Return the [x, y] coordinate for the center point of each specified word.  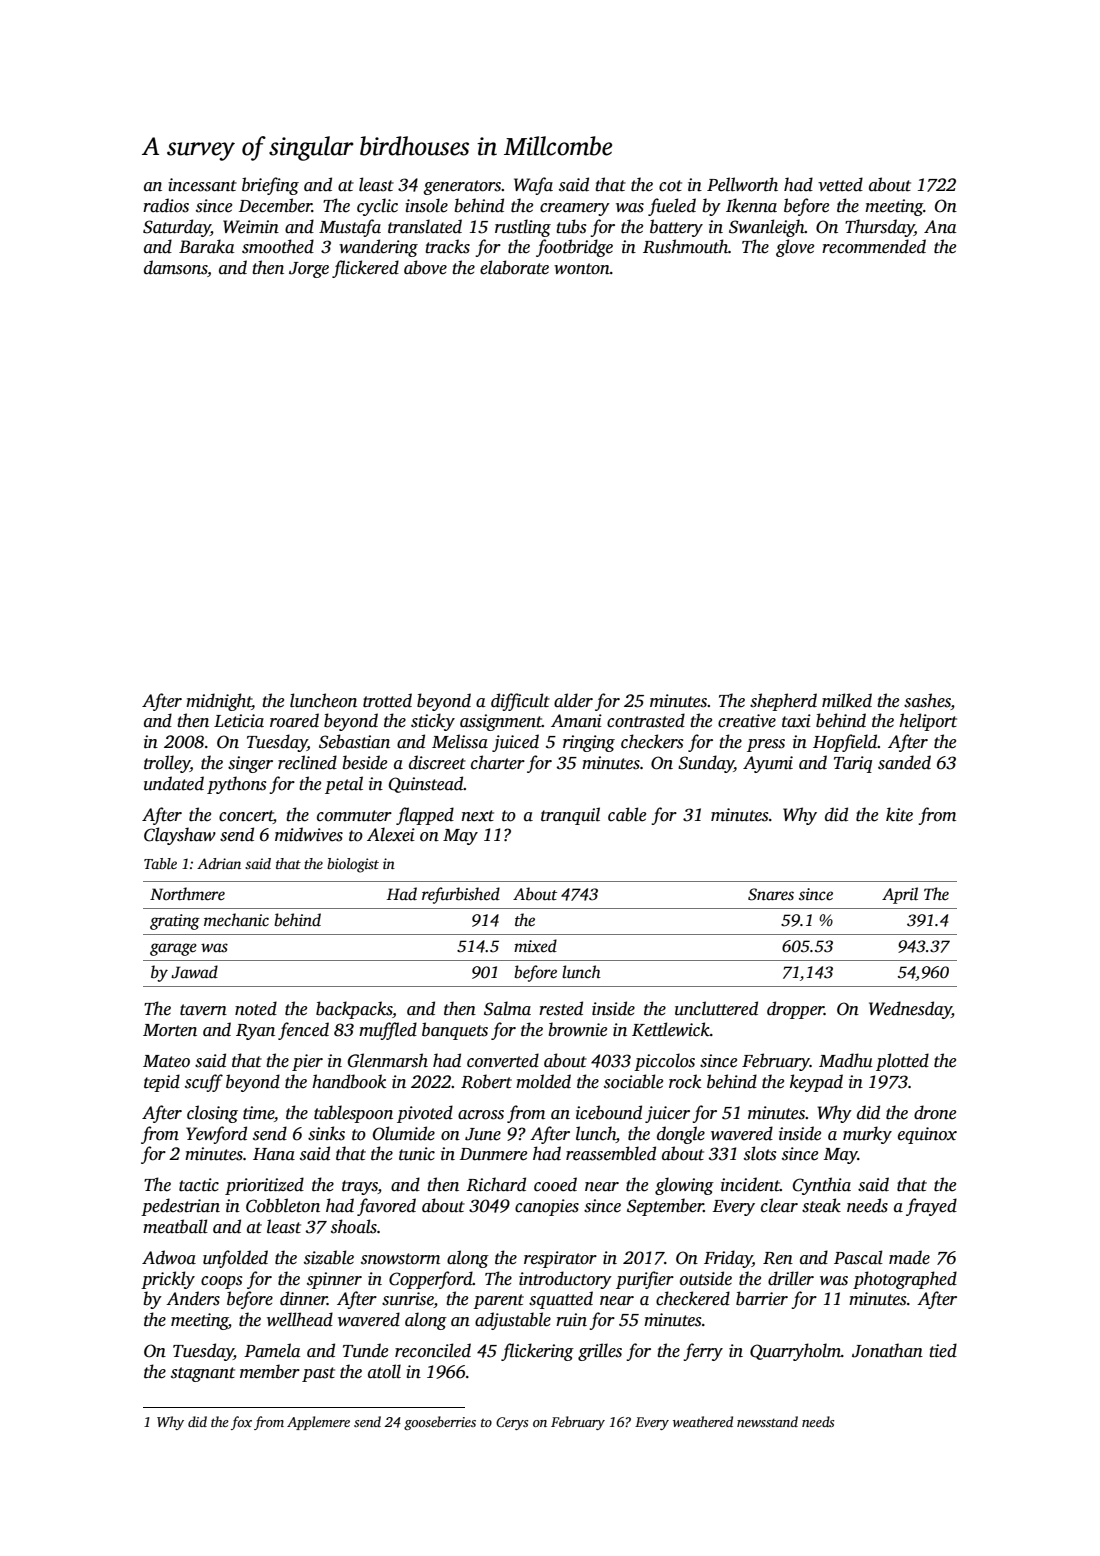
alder [573, 700]
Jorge [309, 270]
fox [241, 1423]
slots [760, 1153]
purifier [645, 1280]
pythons [237, 785]
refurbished [461, 895]
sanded [904, 762]
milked [847, 700]
